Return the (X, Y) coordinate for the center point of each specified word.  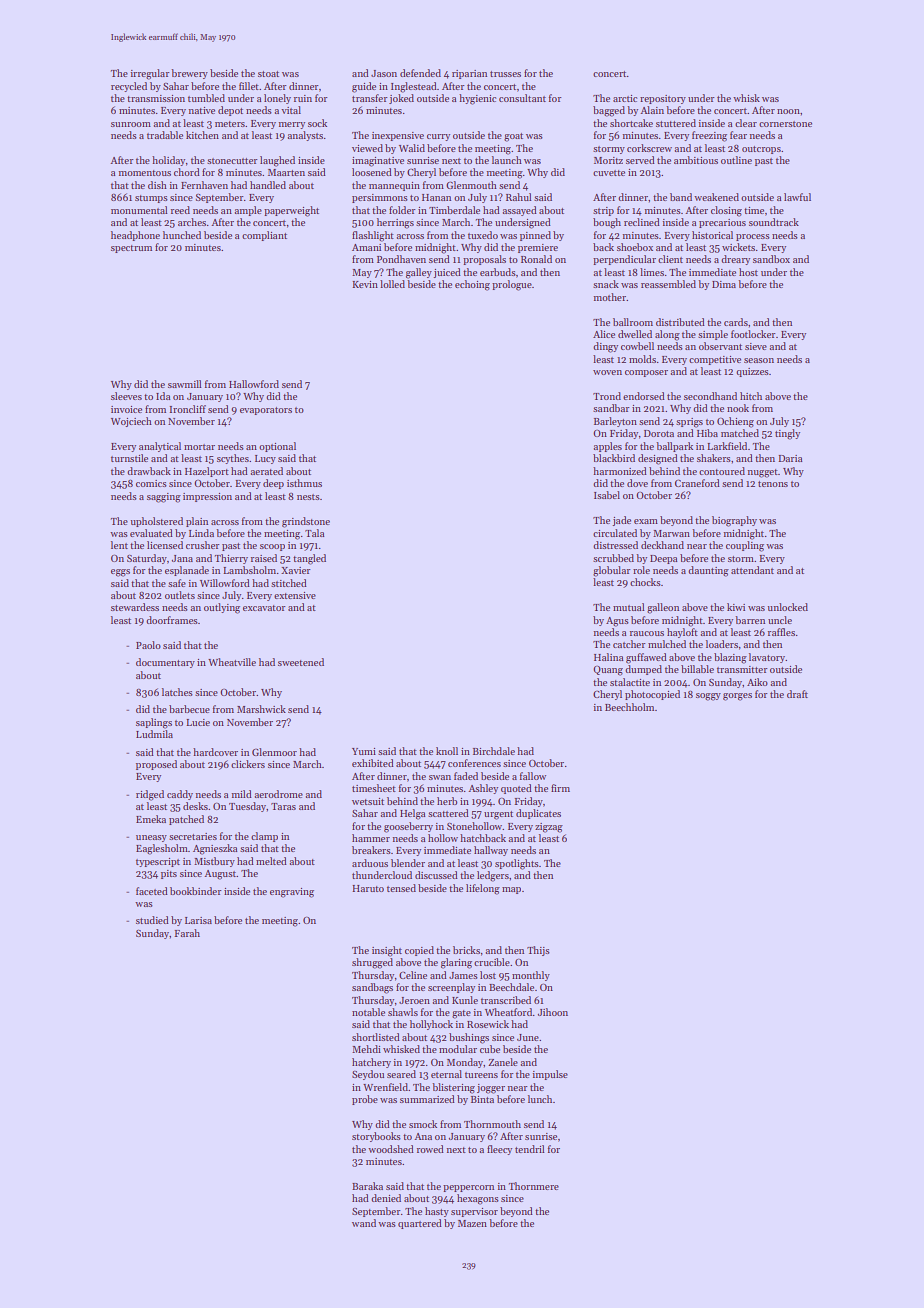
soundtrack (774, 222)
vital (291, 110)
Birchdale (494, 751)
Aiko (757, 682)
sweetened (301, 662)
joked (401, 99)
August (220, 875)
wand (364, 1223)
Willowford (225, 583)
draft (797, 694)
